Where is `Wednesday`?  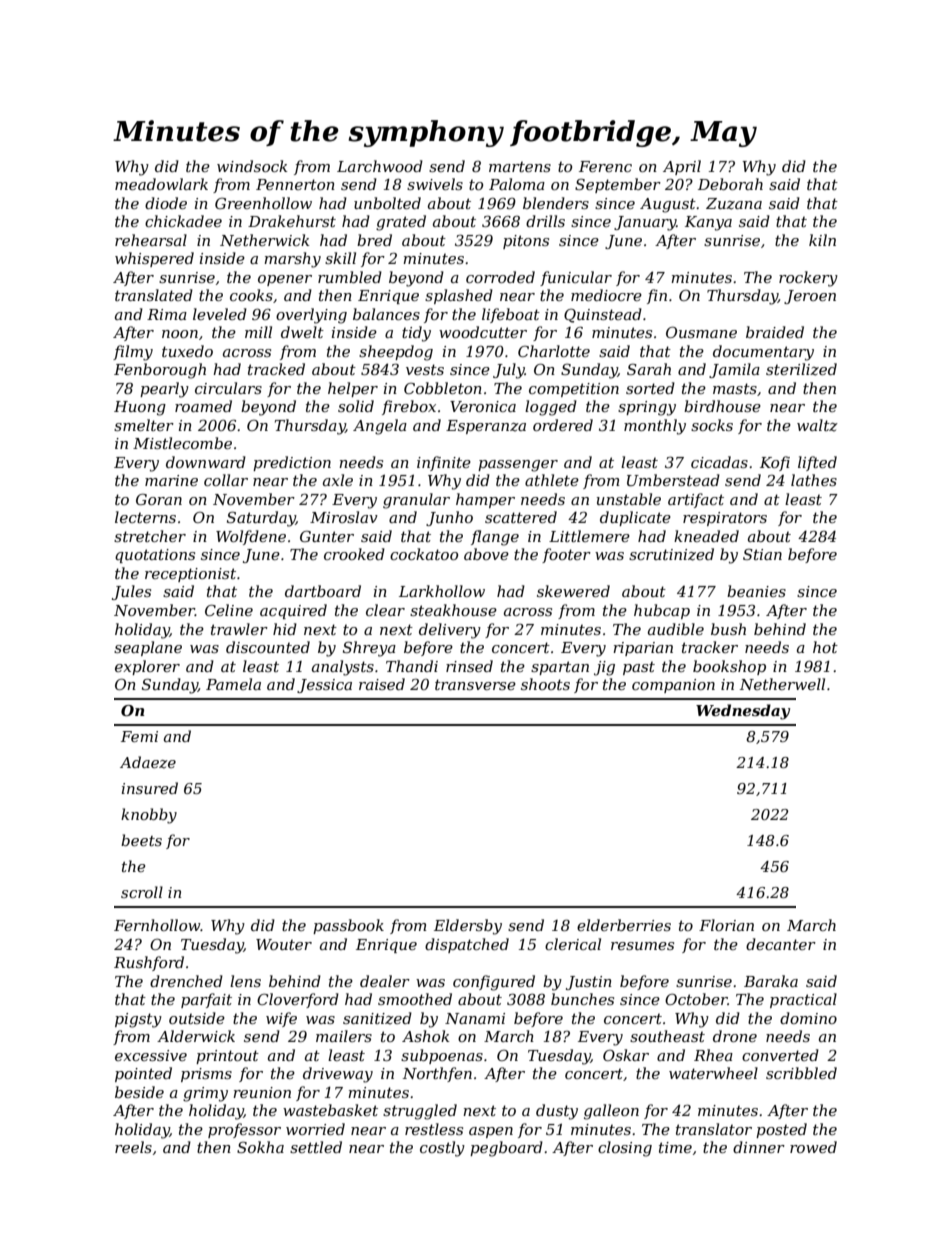 Wednesday is located at coordinates (743, 712).
